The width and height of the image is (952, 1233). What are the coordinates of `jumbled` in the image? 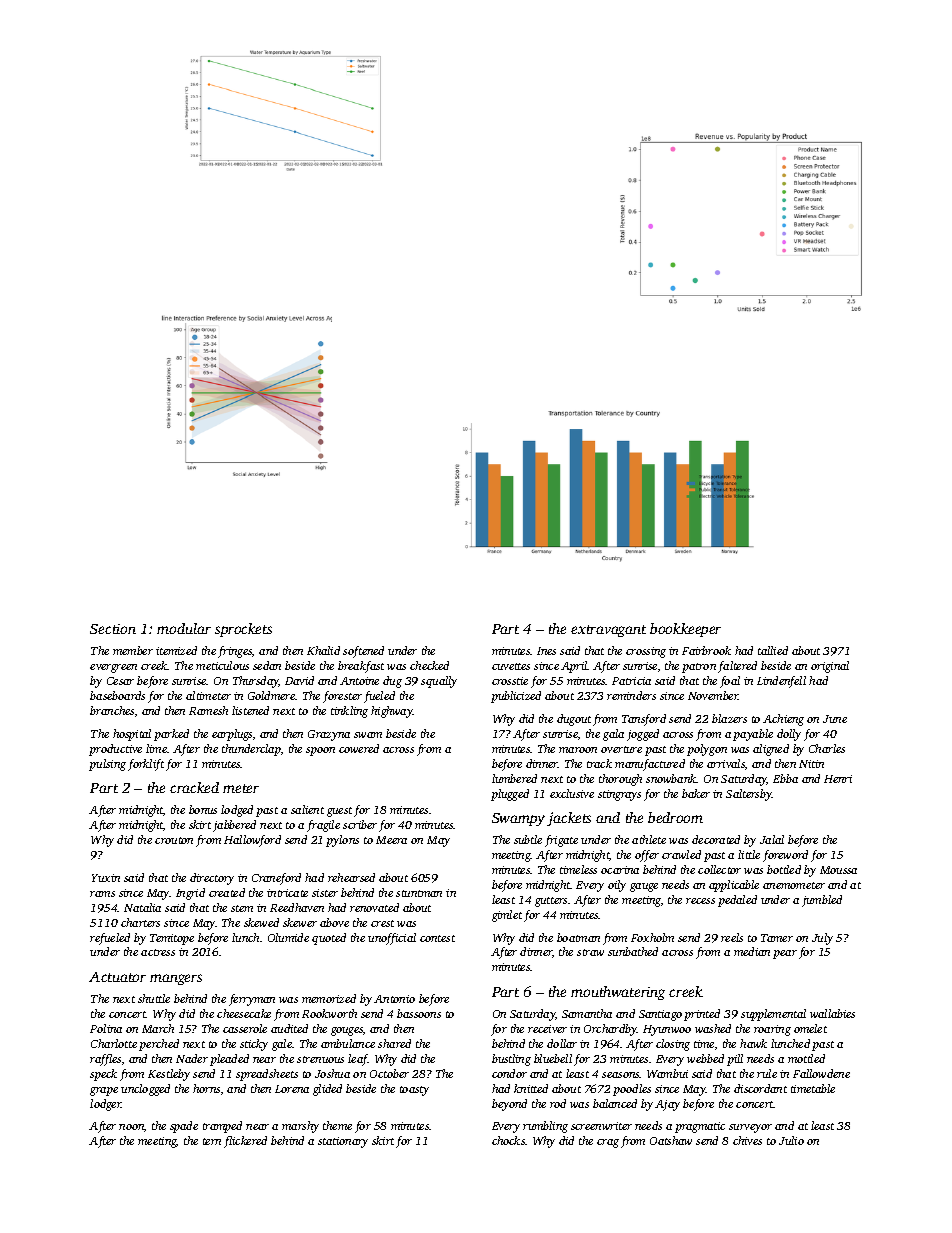 It's located at (822, 901).
